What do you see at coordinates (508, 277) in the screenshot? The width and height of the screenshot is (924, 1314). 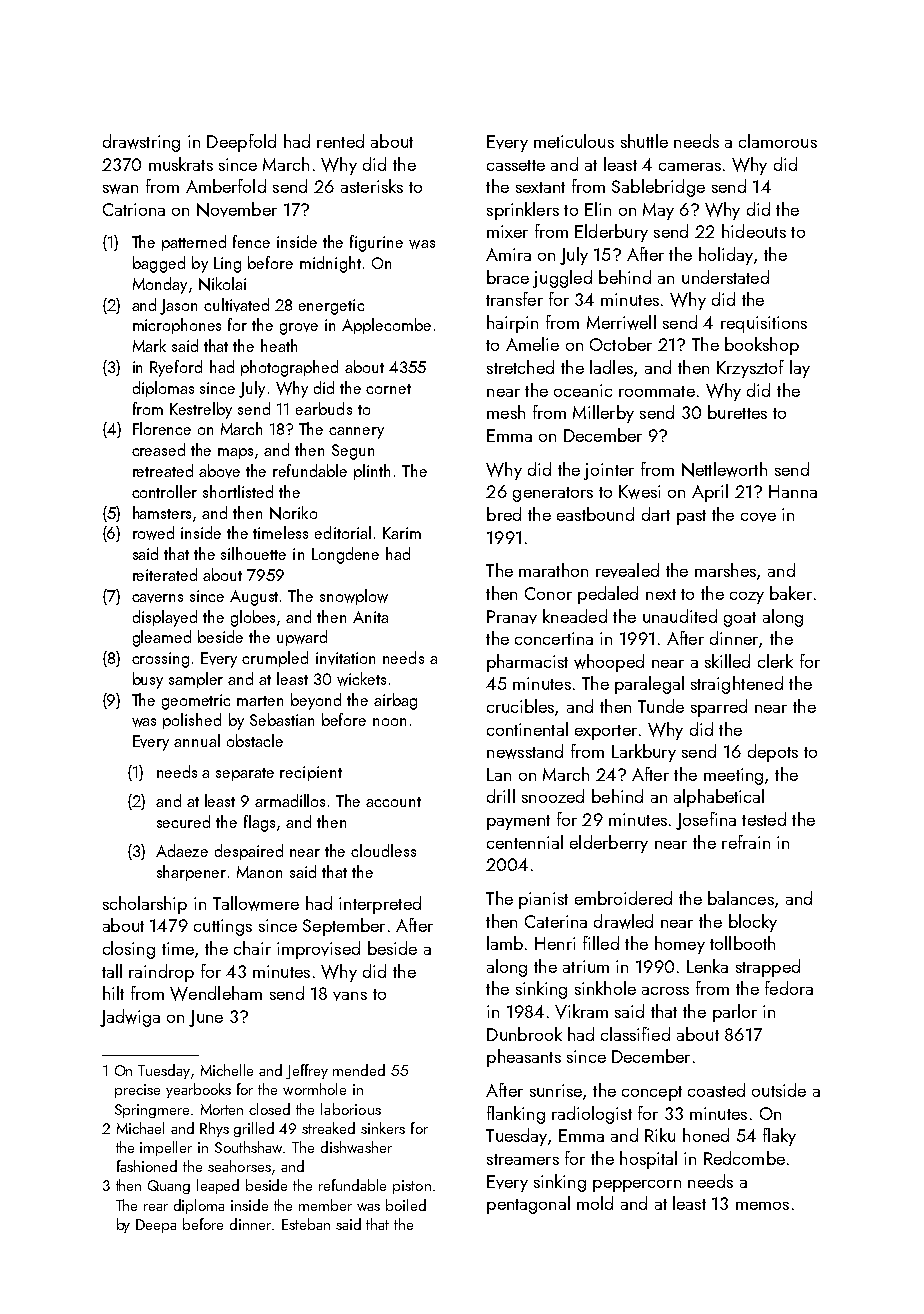 I see `brace` at bounding box center [508, 277].
